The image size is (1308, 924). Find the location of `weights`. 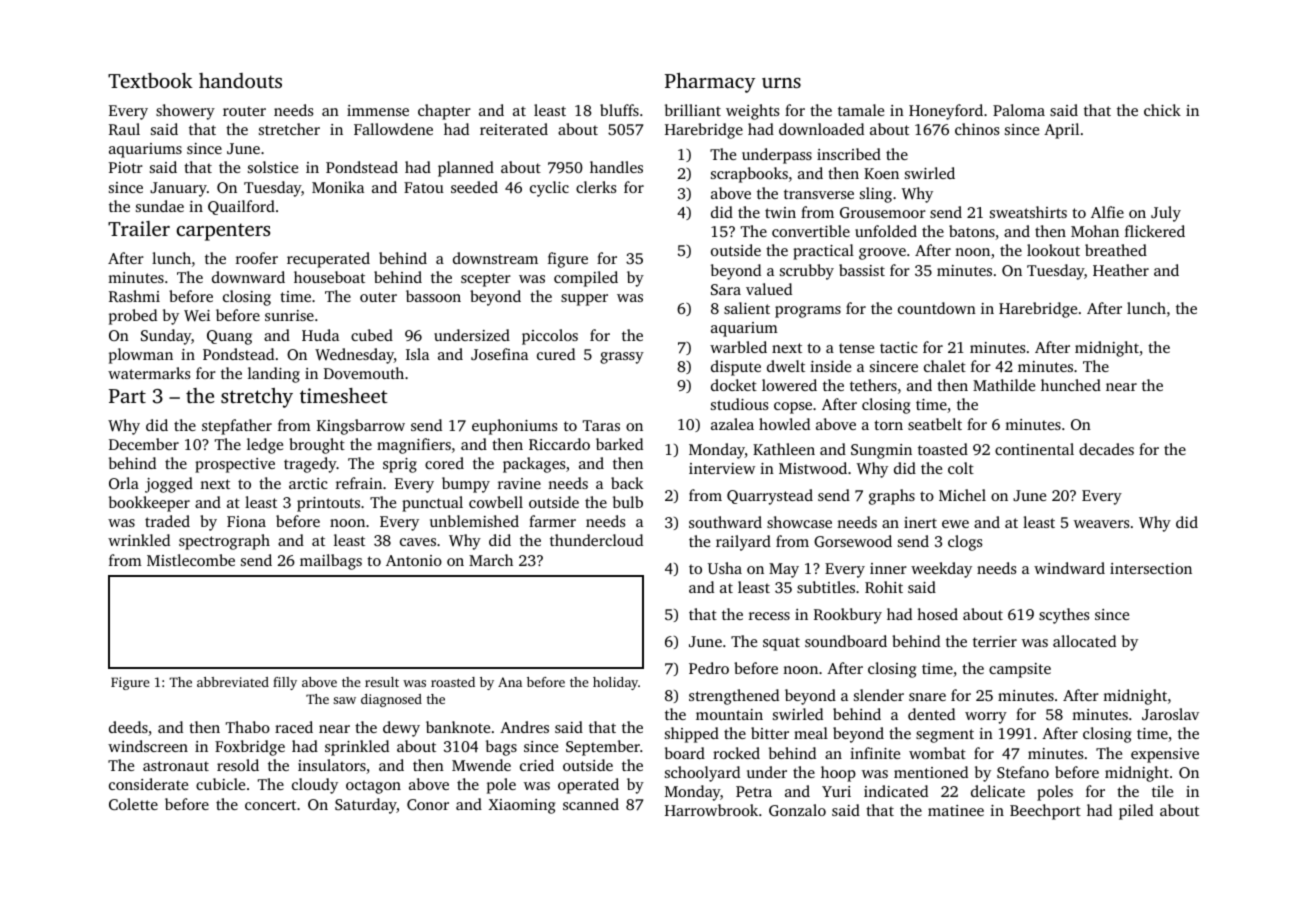

weights is located at coordinates (752, 112).
